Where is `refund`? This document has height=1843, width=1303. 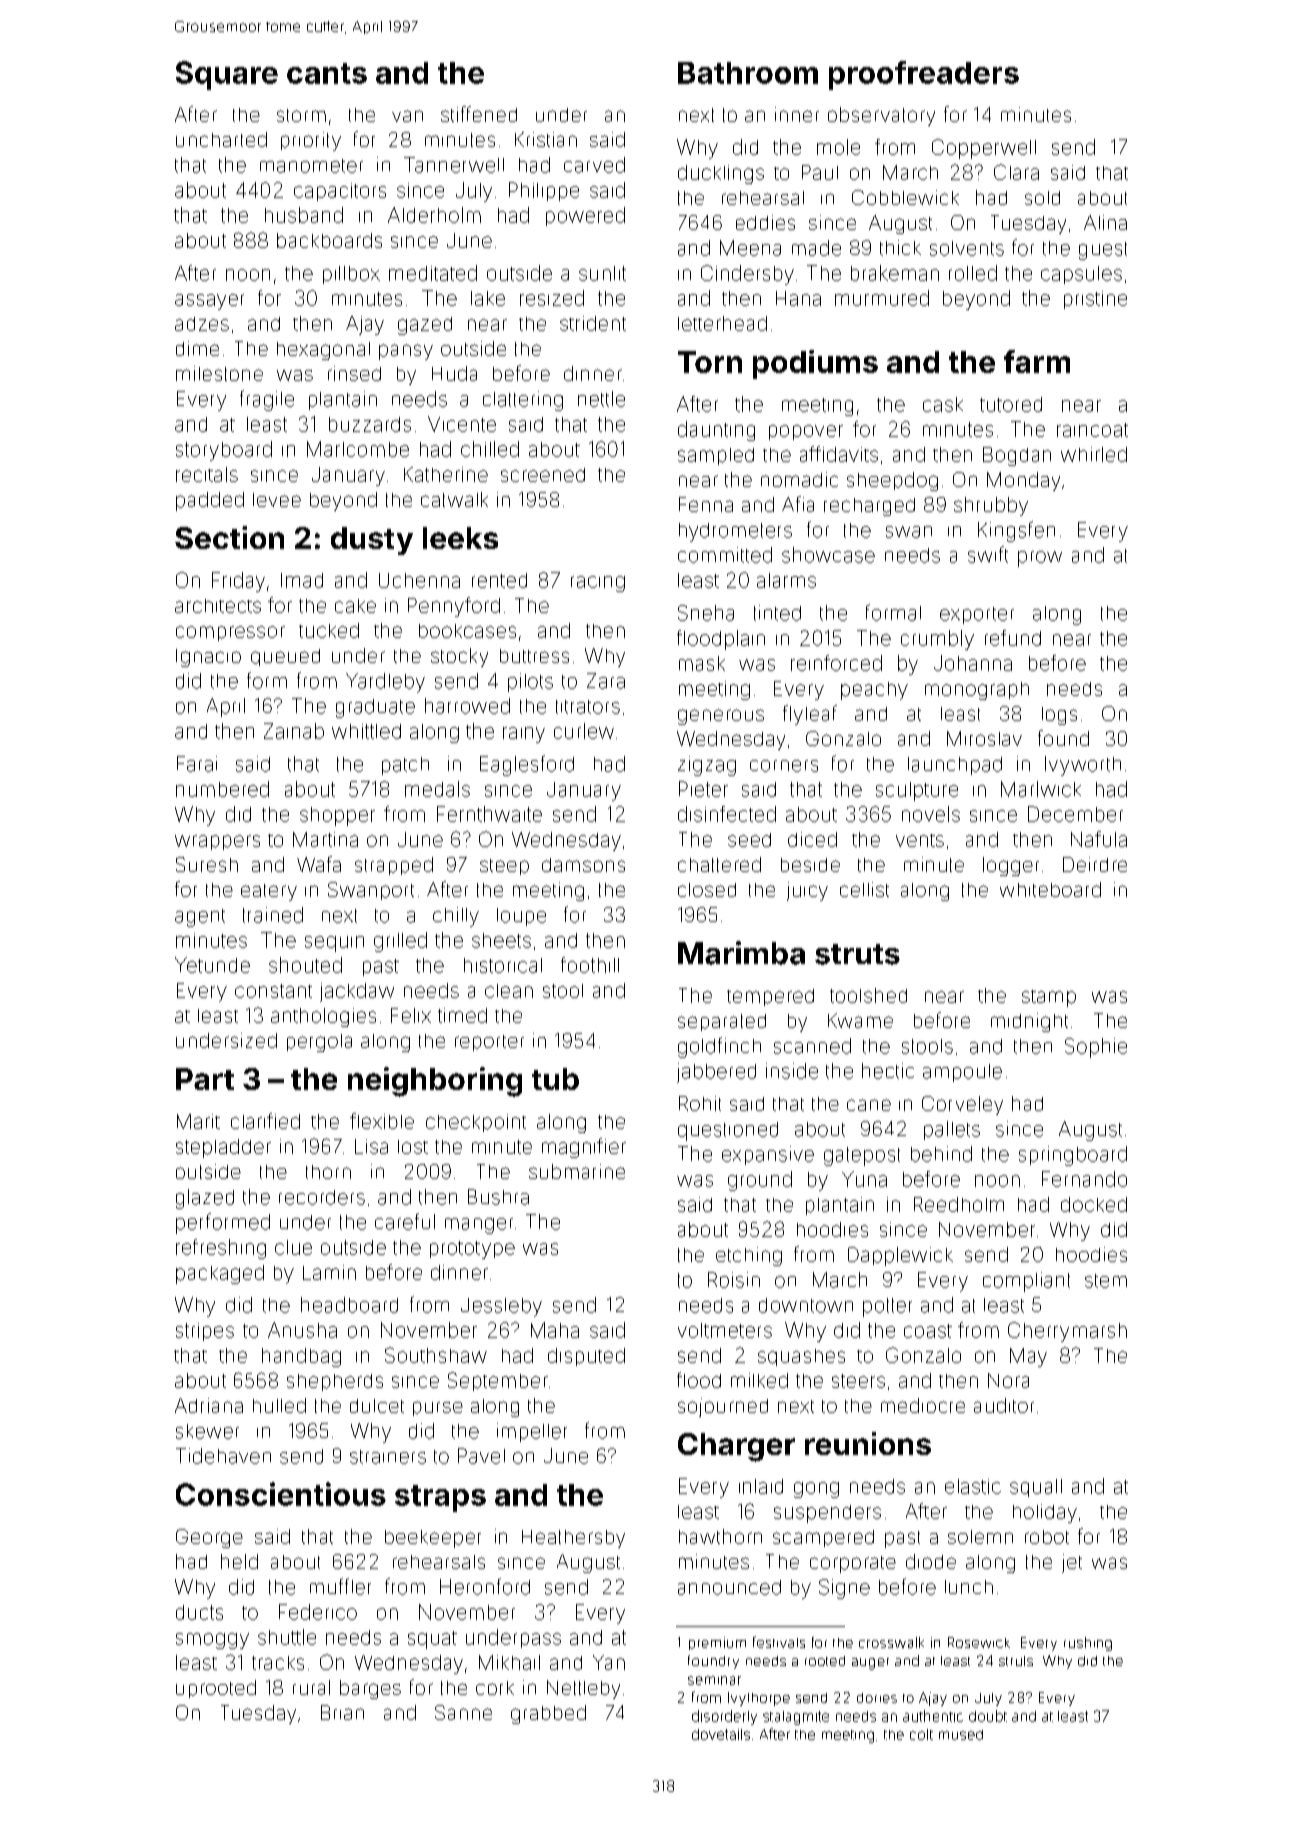 refund is located at coordinates (1013, 638).
